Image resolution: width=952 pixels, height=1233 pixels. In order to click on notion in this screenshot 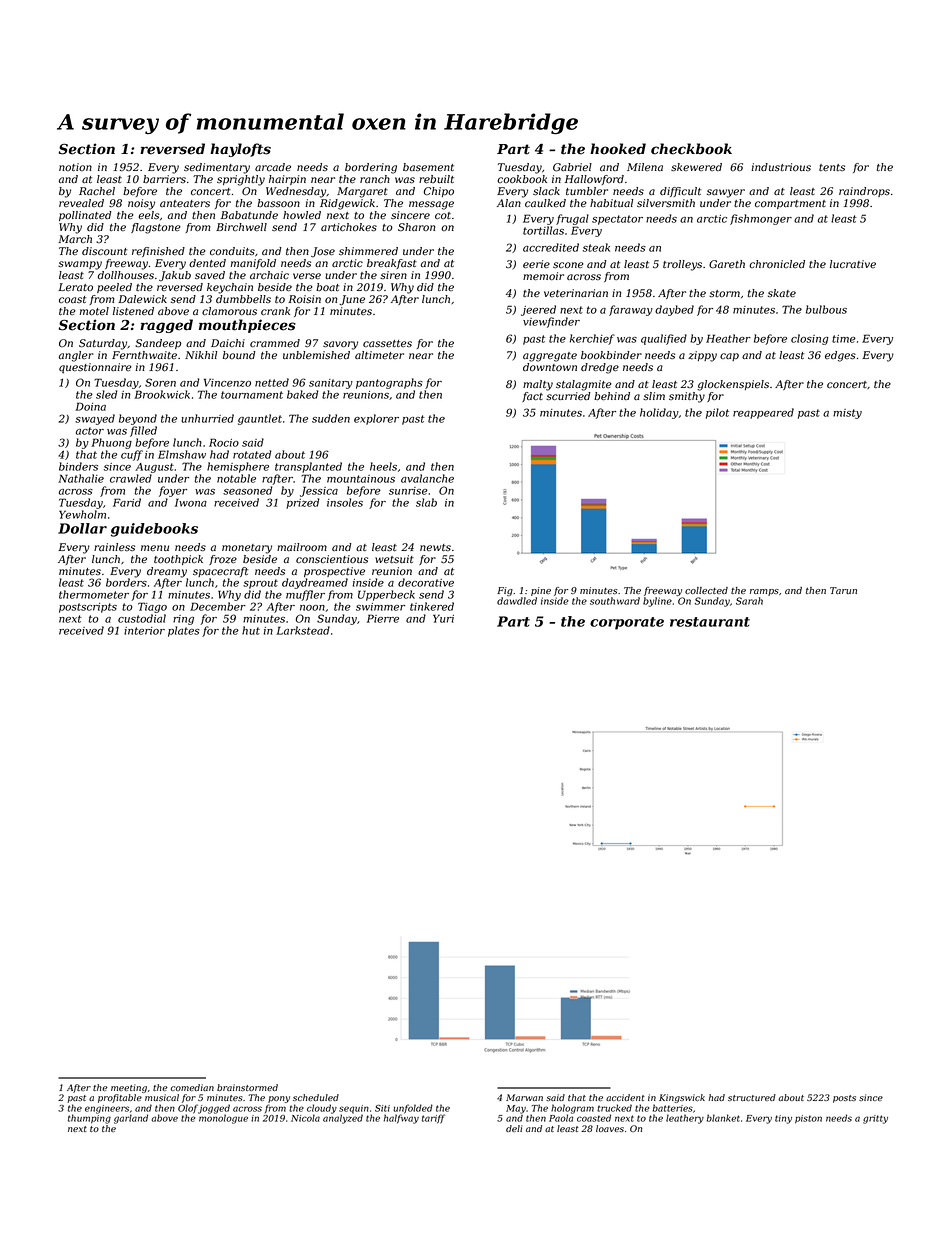, I will do `click(75, 167)`.
